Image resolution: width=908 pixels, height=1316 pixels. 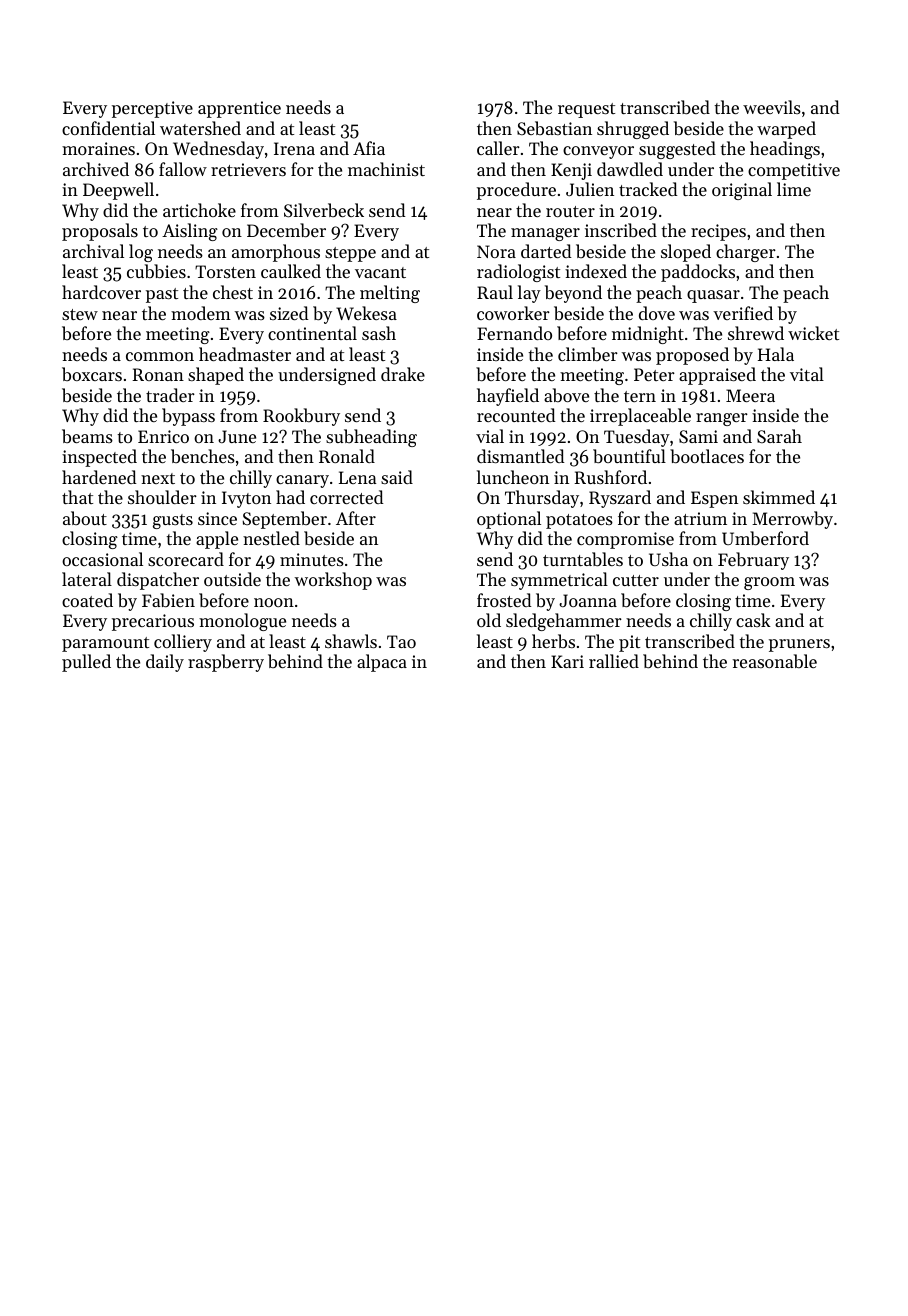 What do you see at coordinates (347, 456) in the screenshot?
I see `Ronald` at bounding box center [347, 456].
